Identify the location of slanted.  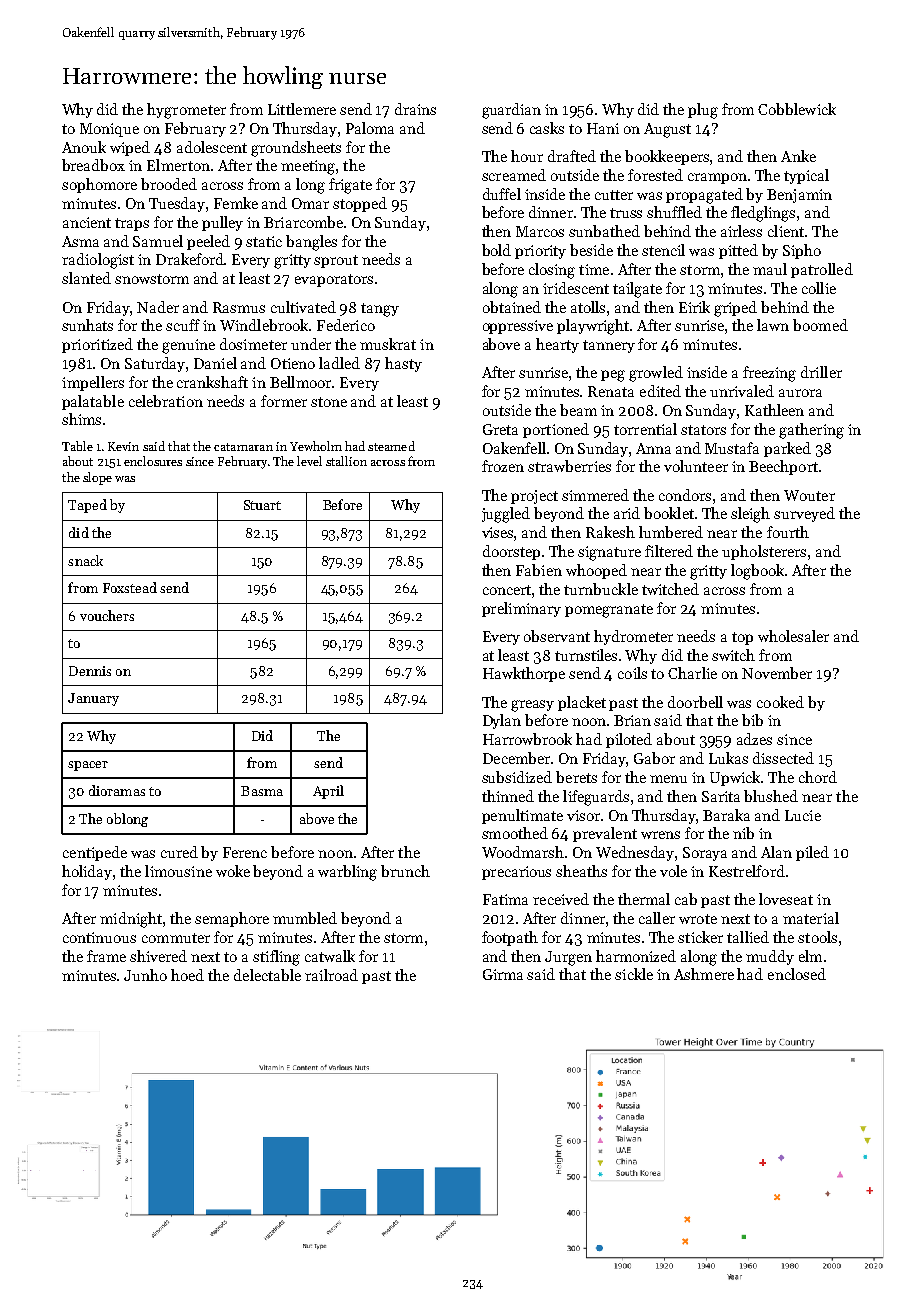
(86, 278).
